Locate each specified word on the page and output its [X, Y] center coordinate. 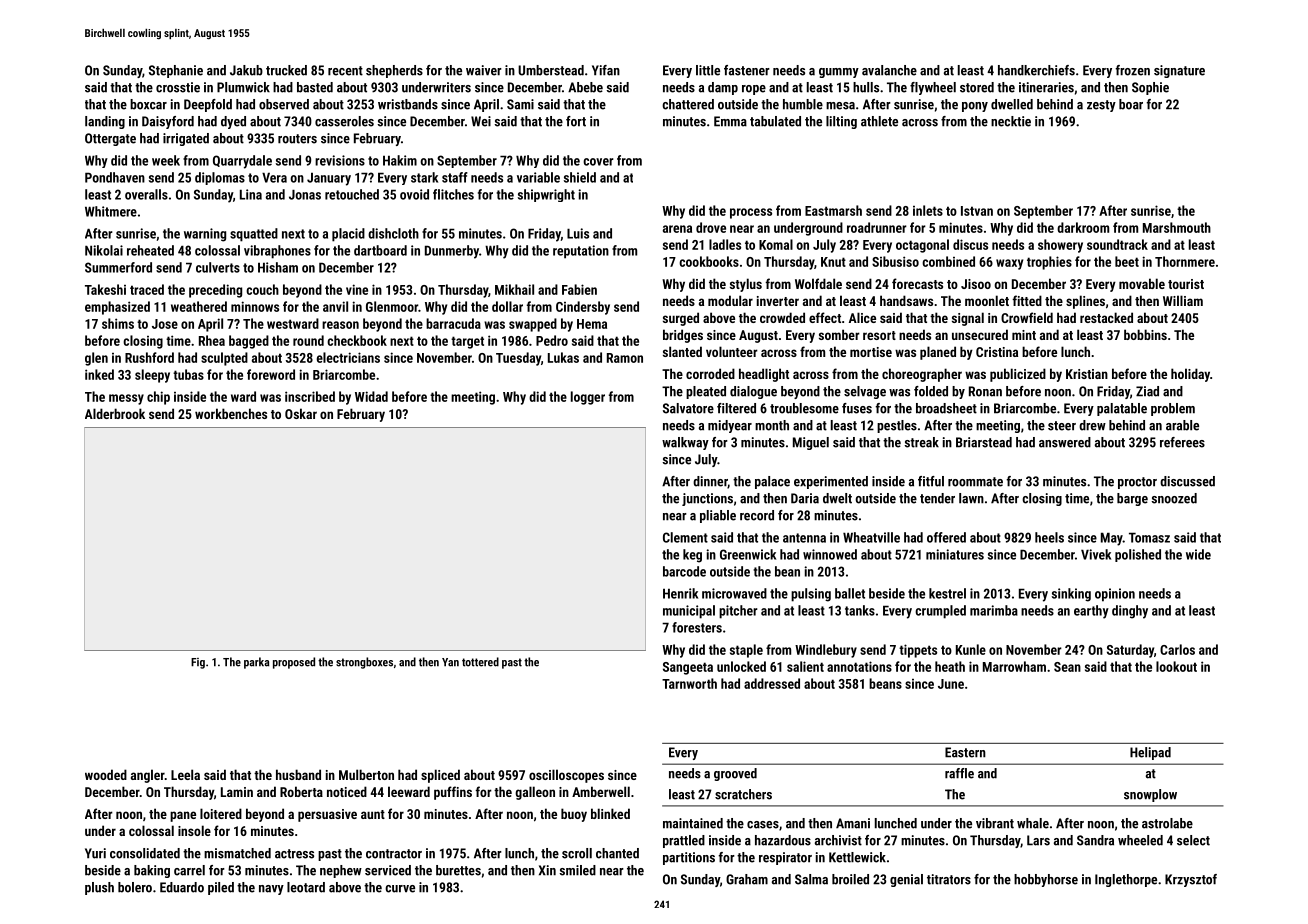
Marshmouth [1177, 227]
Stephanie [176, 71]
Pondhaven [115, 177]
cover [598, 162]
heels [1049, 537]
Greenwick [748, 554]
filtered [736, 408]
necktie [1011, 121]
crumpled [940, 612]
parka [256, 663]
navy [271, 890]
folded [931, 391]
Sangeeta [688, 668]
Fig [198, 663]
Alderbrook [115, 413]
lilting [841, 122]
